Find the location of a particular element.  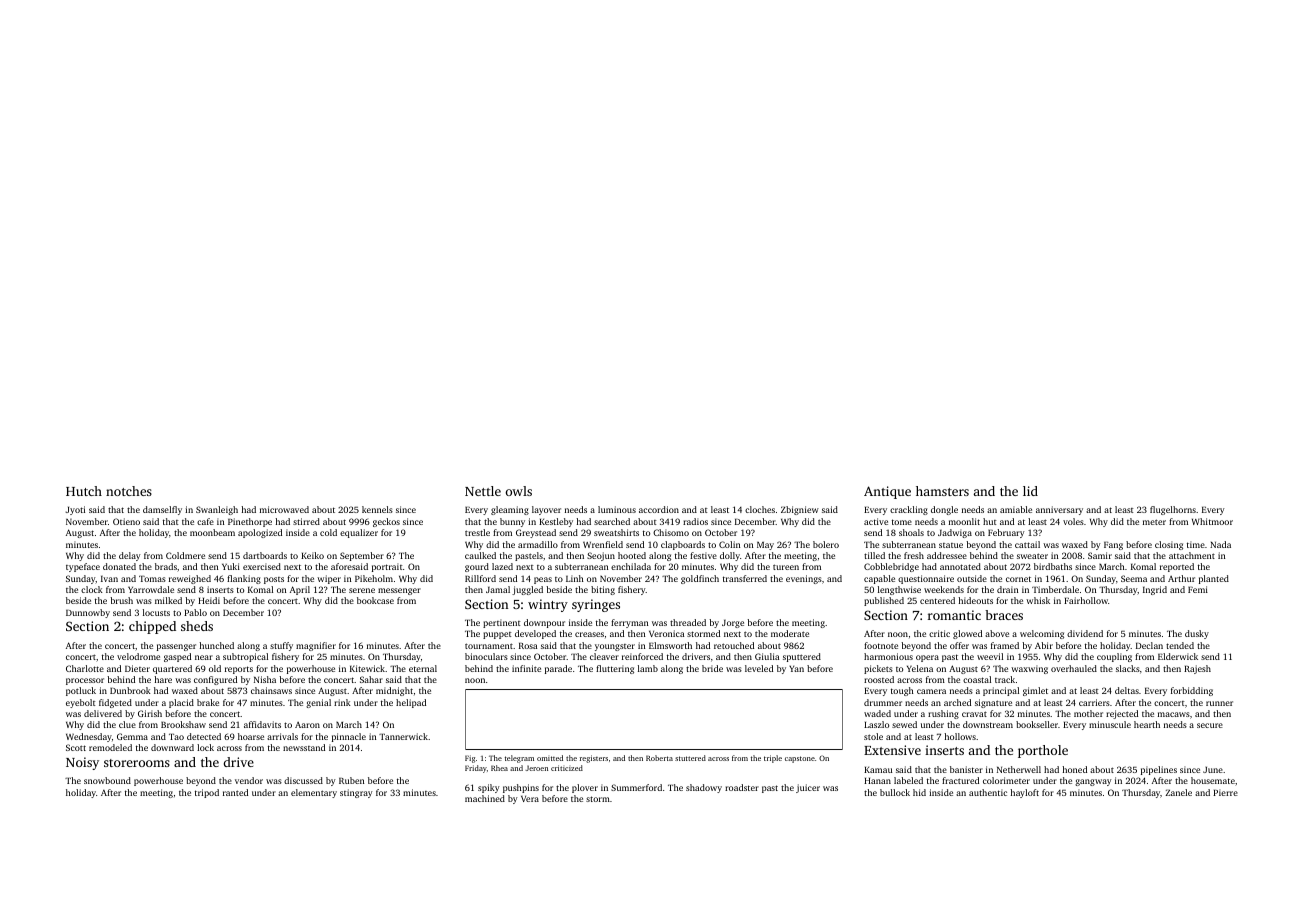

machined is located at coordinates (485, 798).
